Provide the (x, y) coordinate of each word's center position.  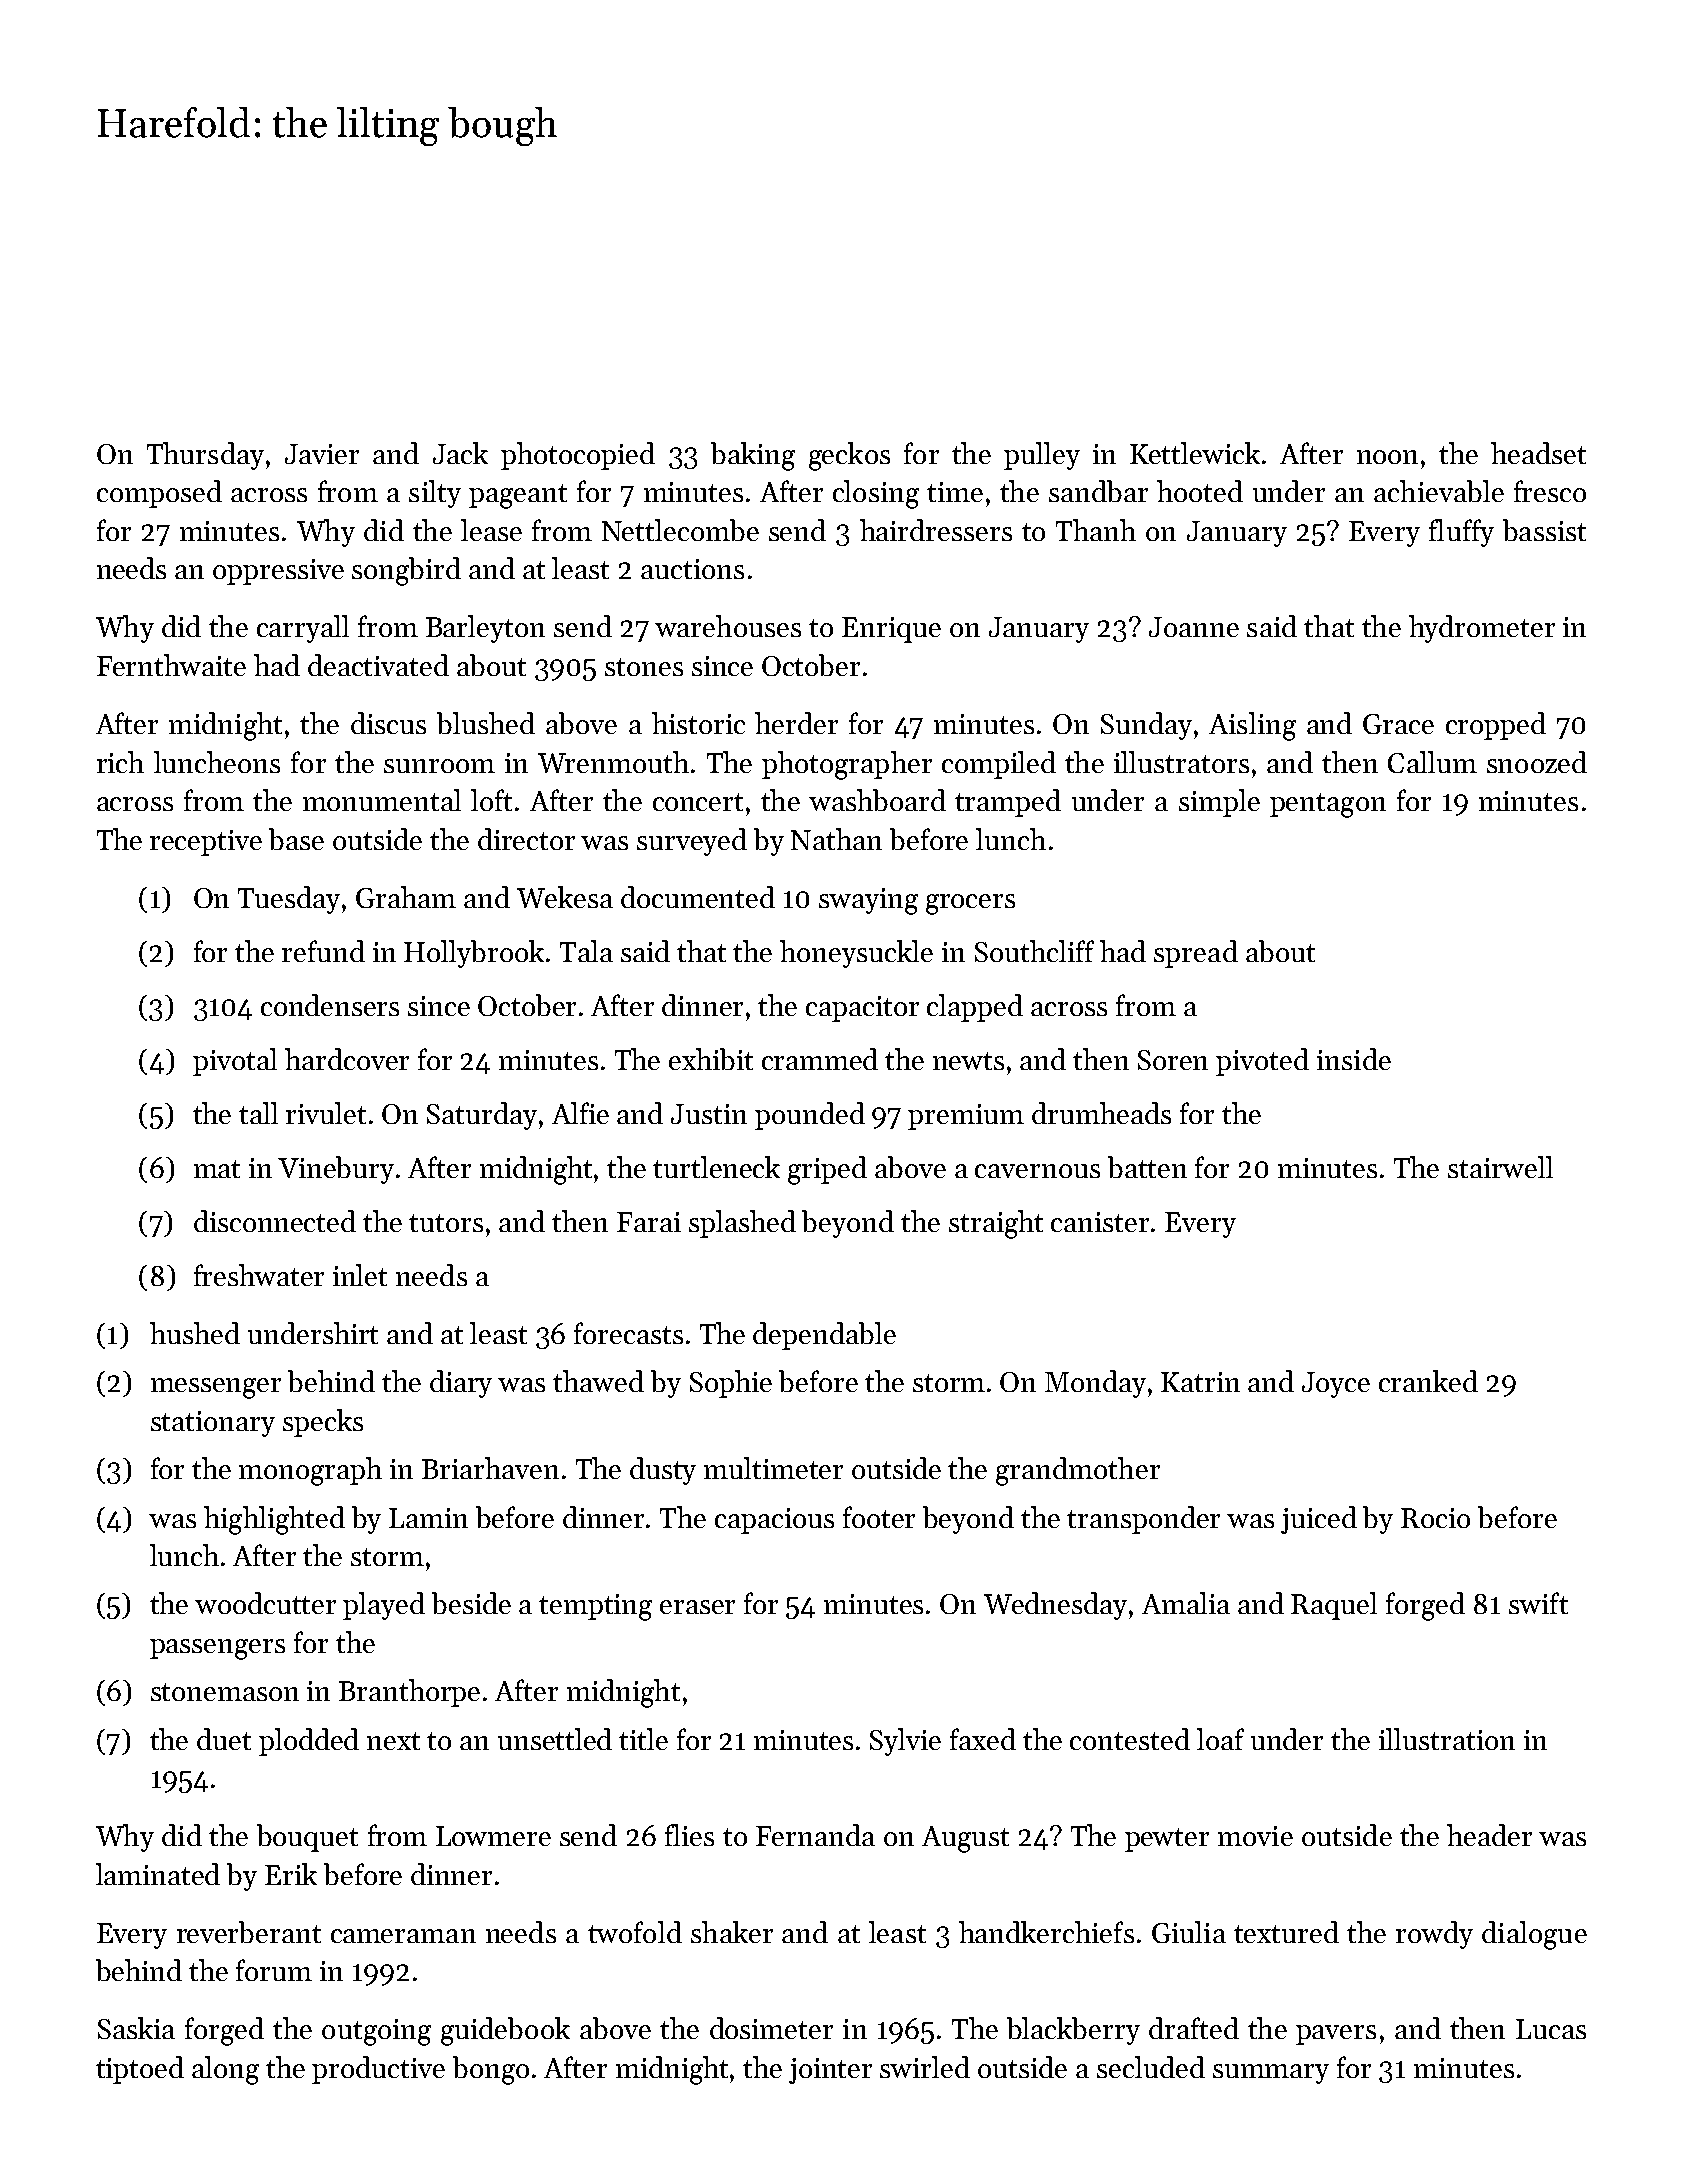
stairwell (1500, 1167)
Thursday (205, 456)
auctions (692, 569)
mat (217, 1169)
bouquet (307, 1838)
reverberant (249, 1932)
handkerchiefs (1046, 1932)
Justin (709, 1114)
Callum (1432, 762)
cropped (1496, 726)
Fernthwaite (171, 665)
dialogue (1534, 1935)
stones (644, 667)
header (1489, 1835)
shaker (732, 1932)
